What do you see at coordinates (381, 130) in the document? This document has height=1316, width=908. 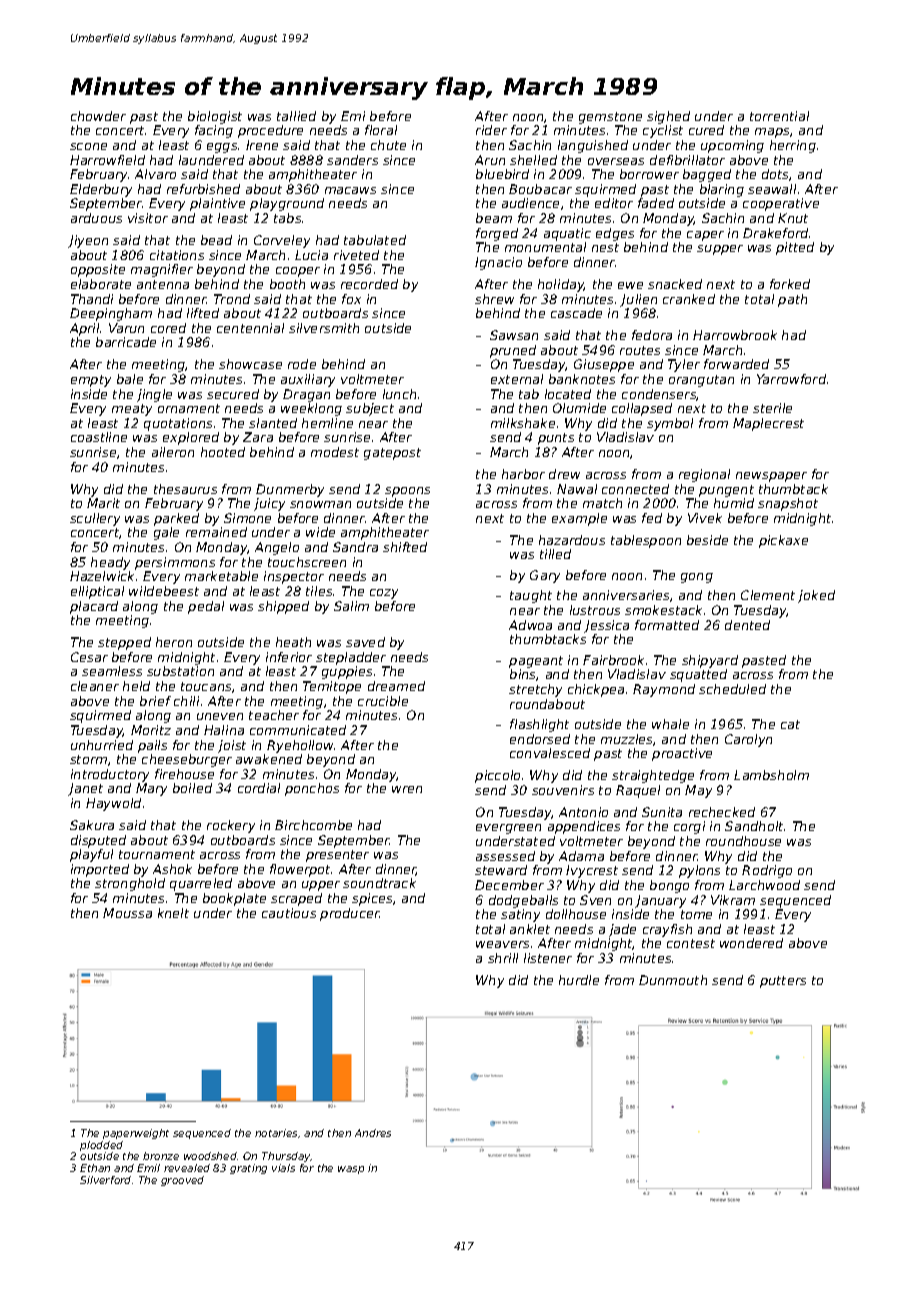 I see `floral` at bounding box center [381, 130].
